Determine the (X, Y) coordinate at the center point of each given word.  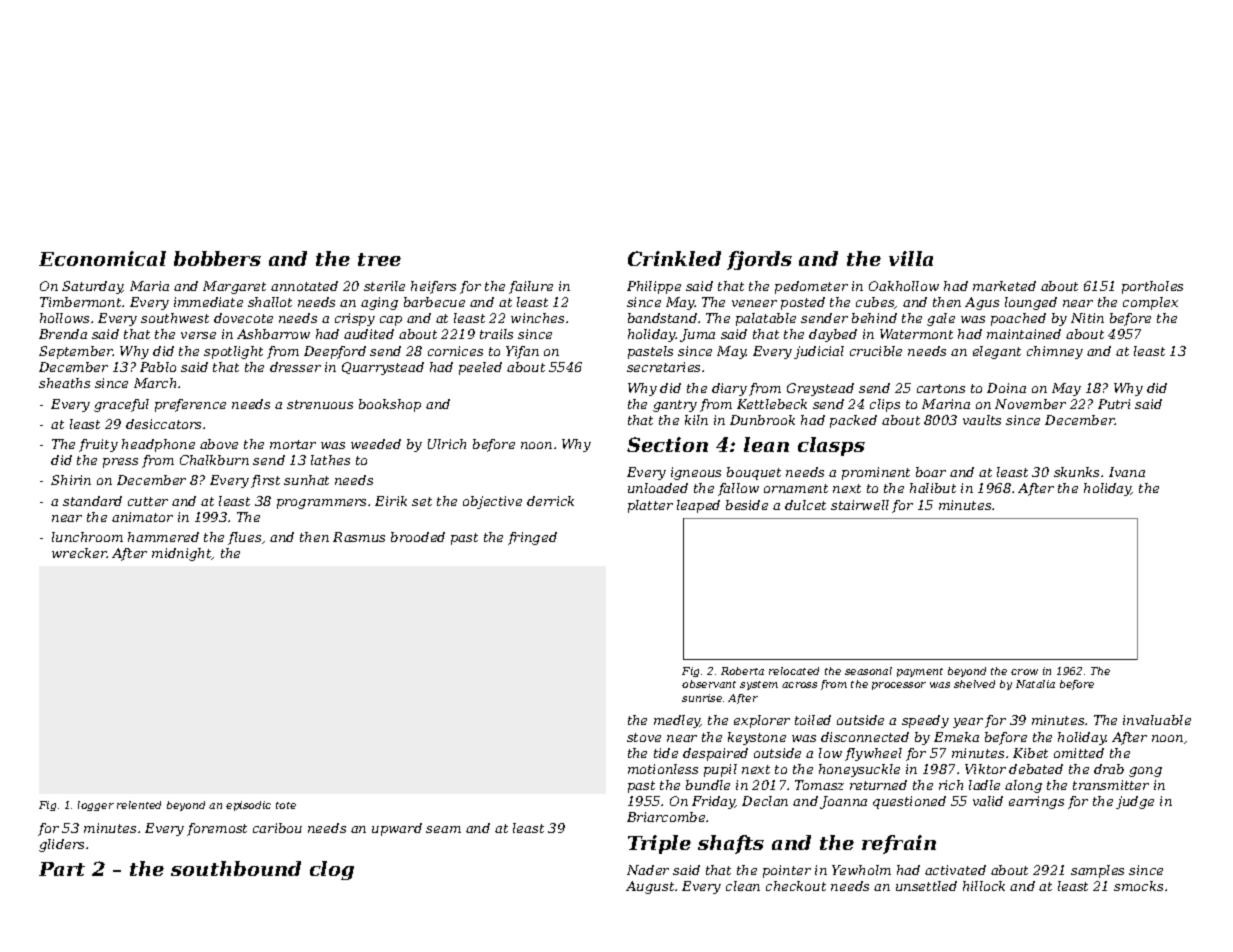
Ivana (1127, 472)
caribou (277, 828)
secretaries (663, 367)
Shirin (71, 480)
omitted (1079, 753)
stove (644, 737)
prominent (876, 473)
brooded (418, 537)
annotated (304, 286)
